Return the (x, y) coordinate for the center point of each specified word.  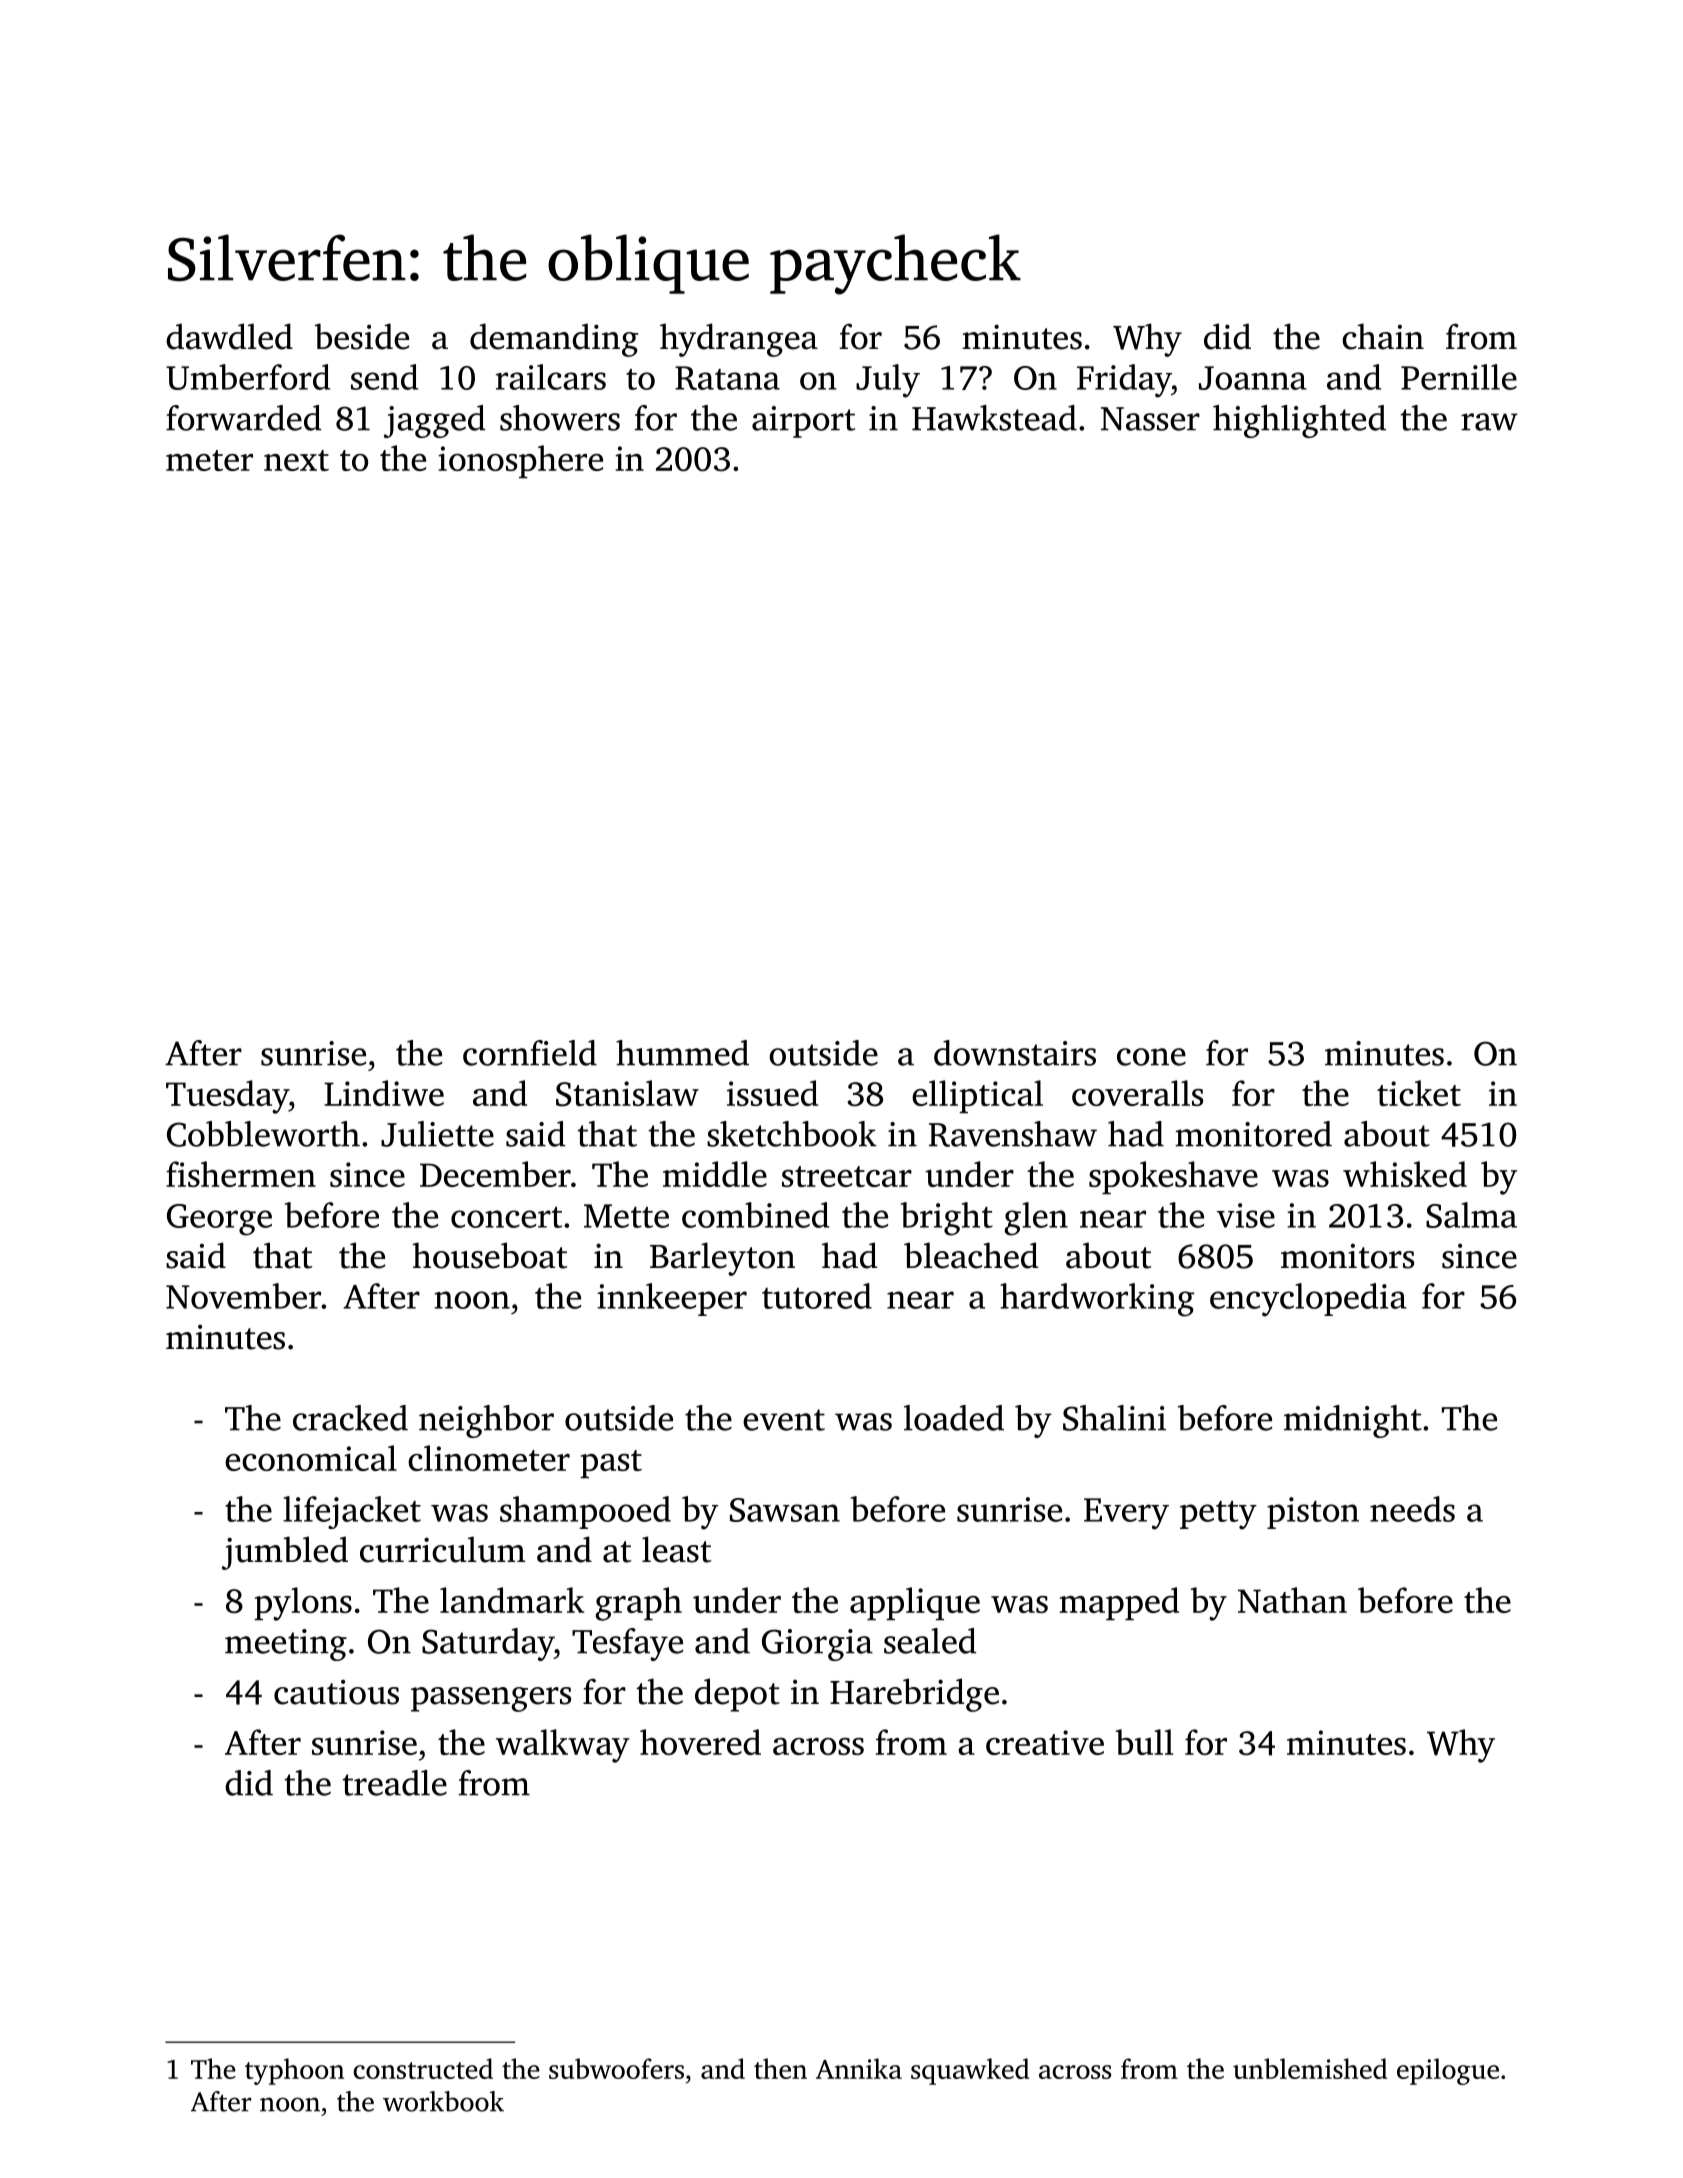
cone (1151, 1057)
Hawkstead (994, 418)
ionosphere (520, 461)
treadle (394, 1783)
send (384, 377)
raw (1489, 422)
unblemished (1310, 2068)
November (243, 1296)
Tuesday (227, 1097)
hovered (700, 1742)
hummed (682, 1053)
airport (803, 422)
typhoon (294, 2071)
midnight (1353, 1421)
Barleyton (722, 1259)
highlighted (1299, 421)
